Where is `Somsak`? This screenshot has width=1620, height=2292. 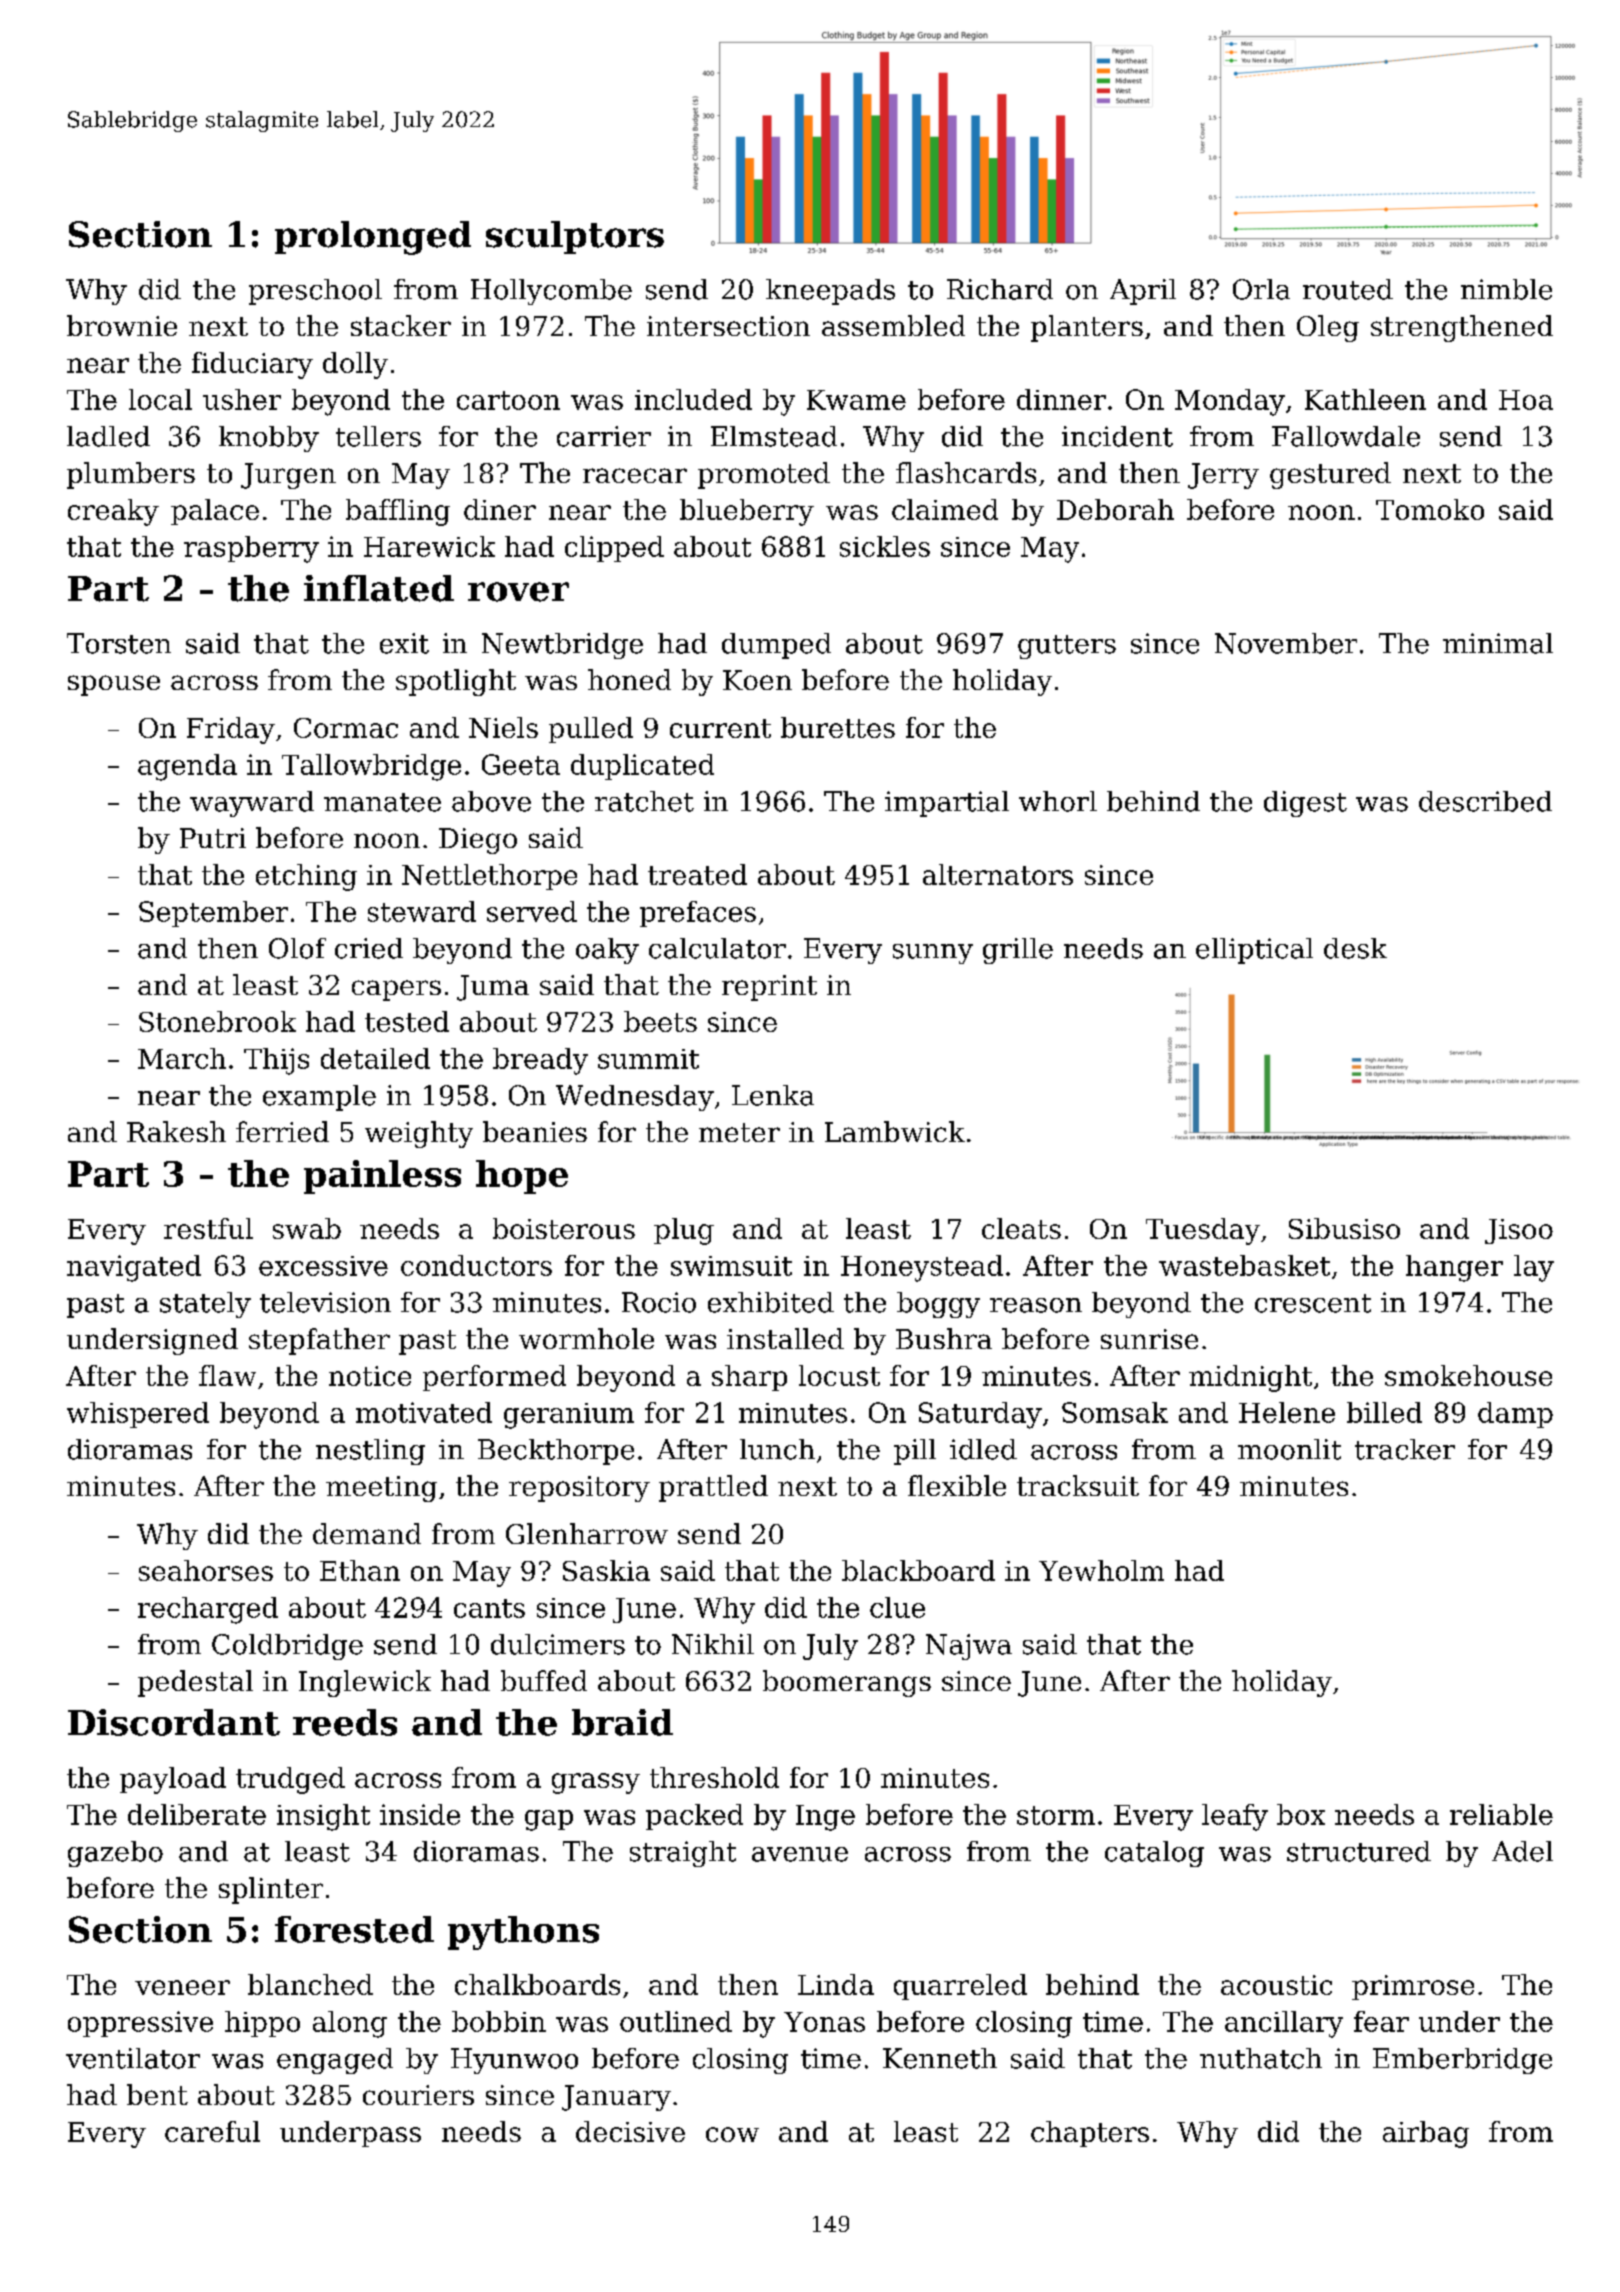 Somsak is located at coordinates (1115, 1412).
